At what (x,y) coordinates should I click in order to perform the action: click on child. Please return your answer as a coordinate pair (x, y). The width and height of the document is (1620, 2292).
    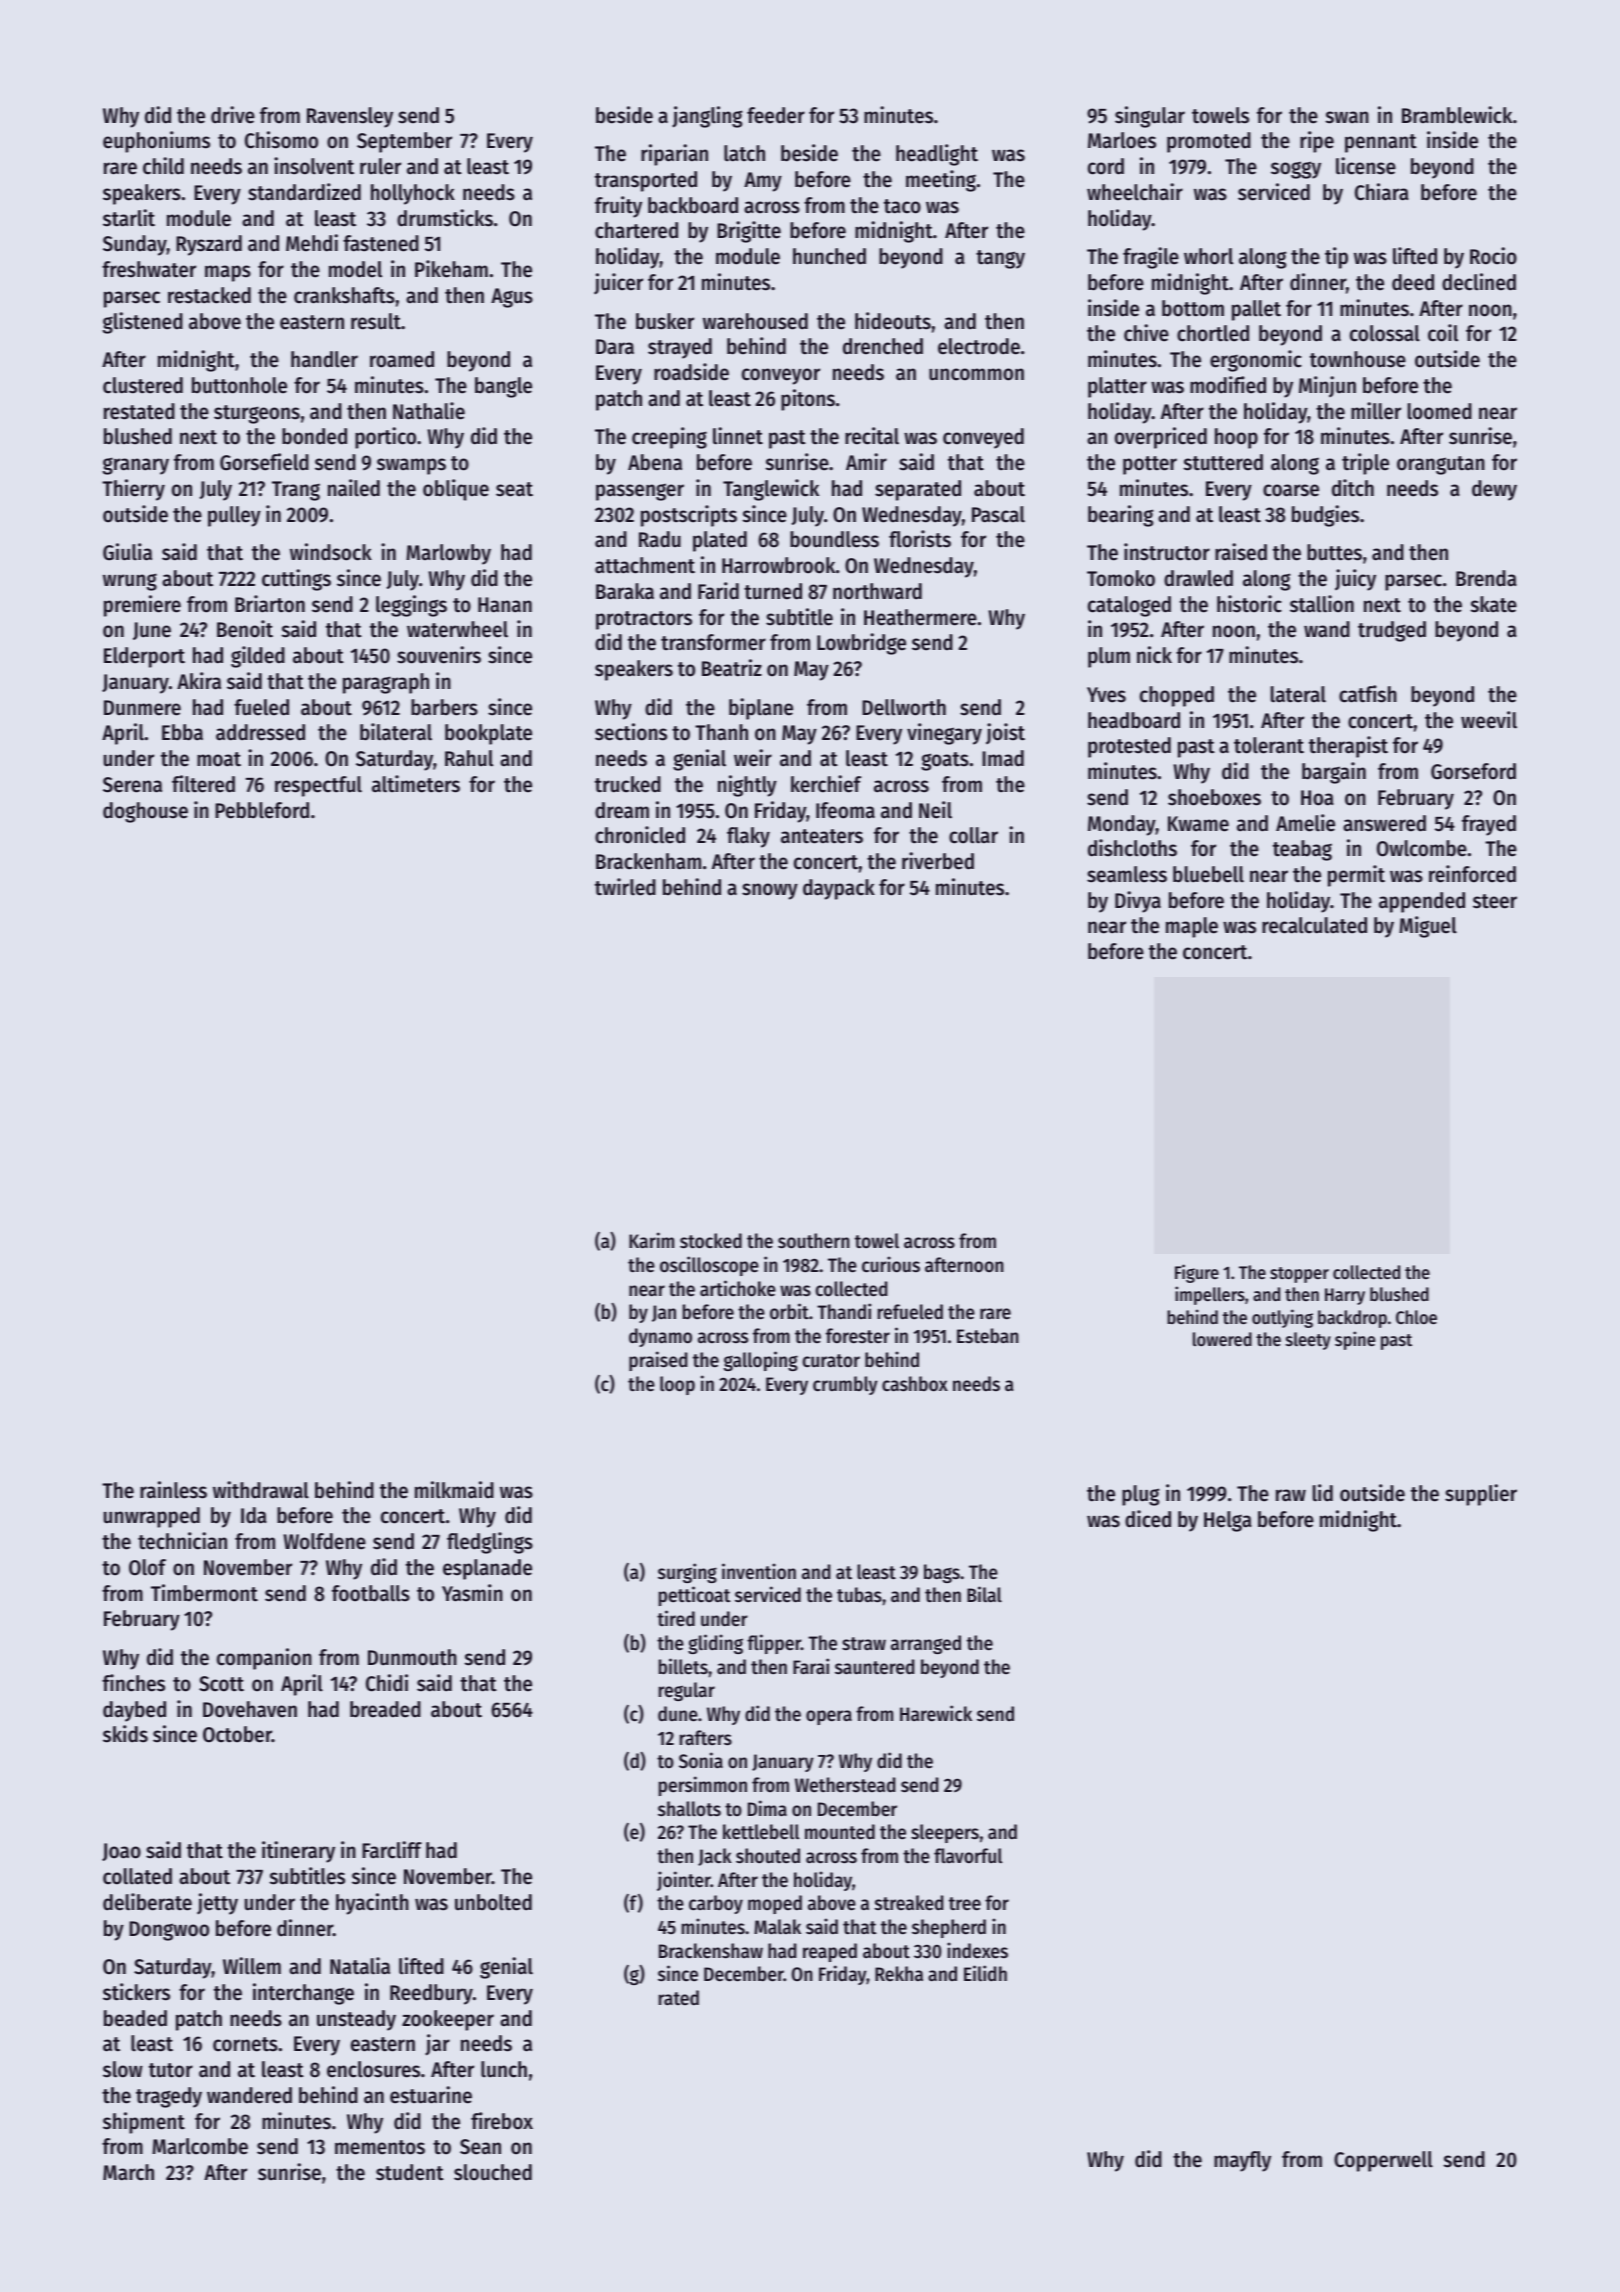
    Looking at the image, I should click on (163, 166).
